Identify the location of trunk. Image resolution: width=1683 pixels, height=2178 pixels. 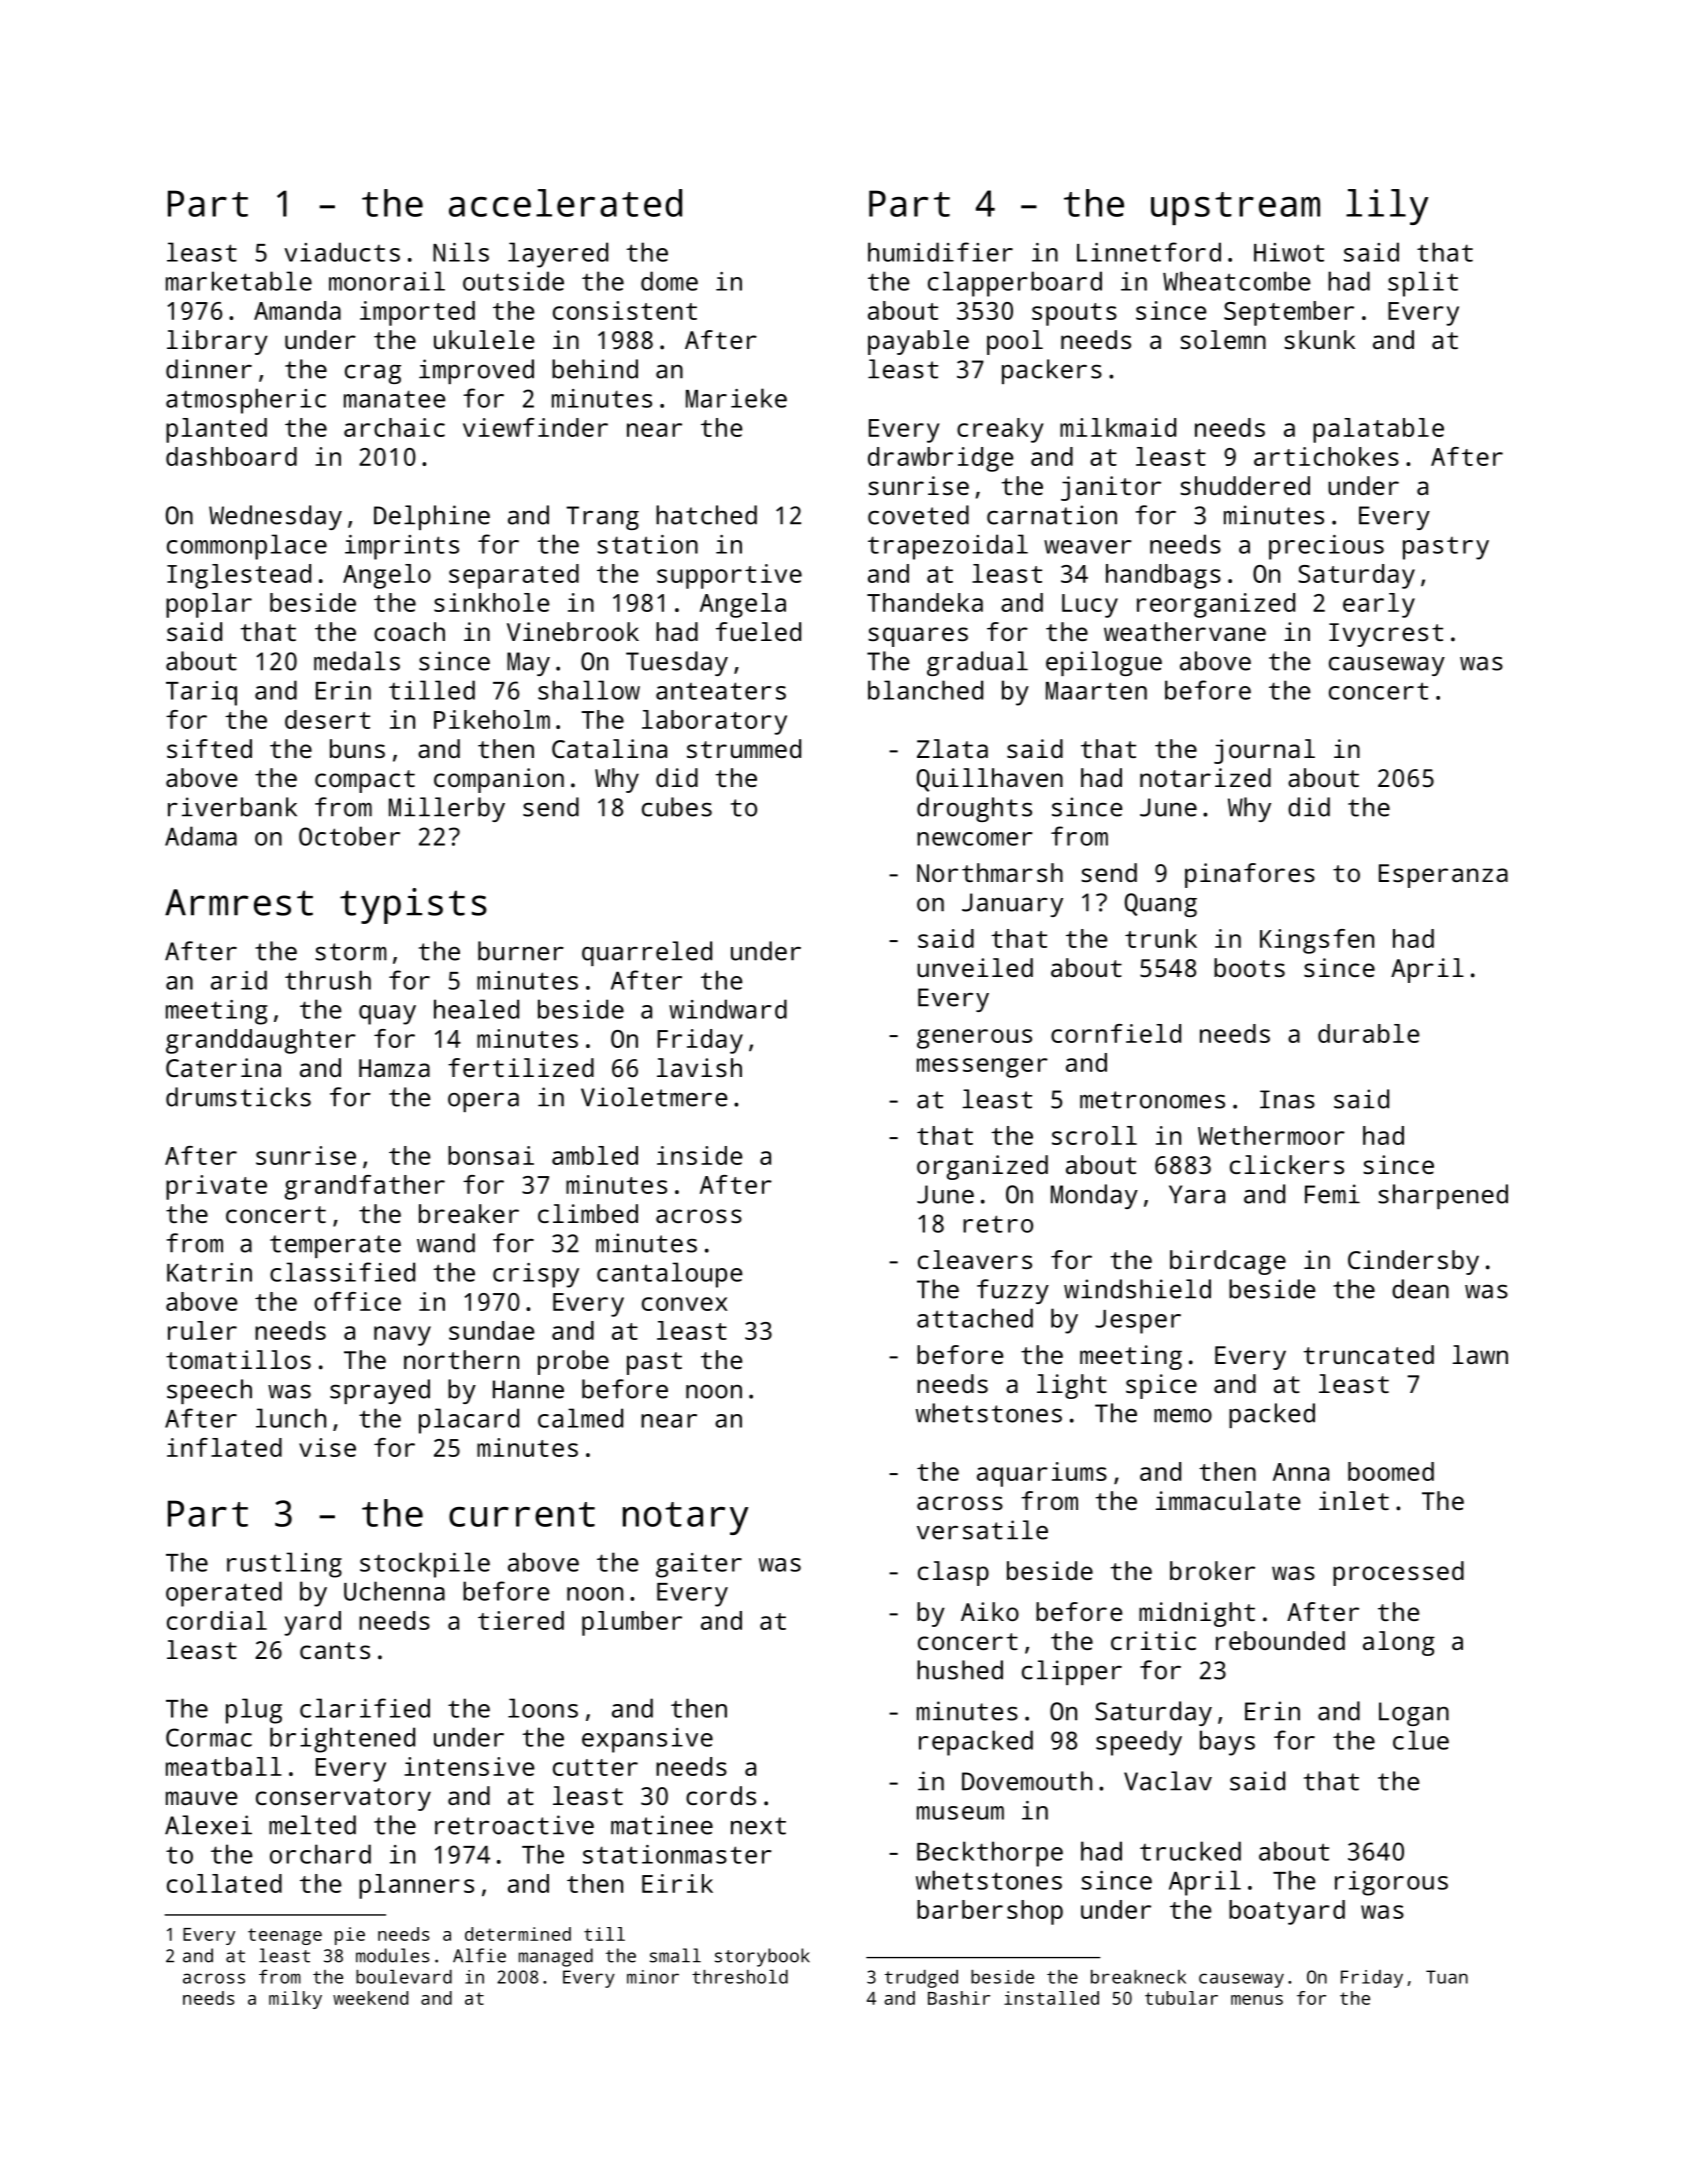
(1161, 938).
